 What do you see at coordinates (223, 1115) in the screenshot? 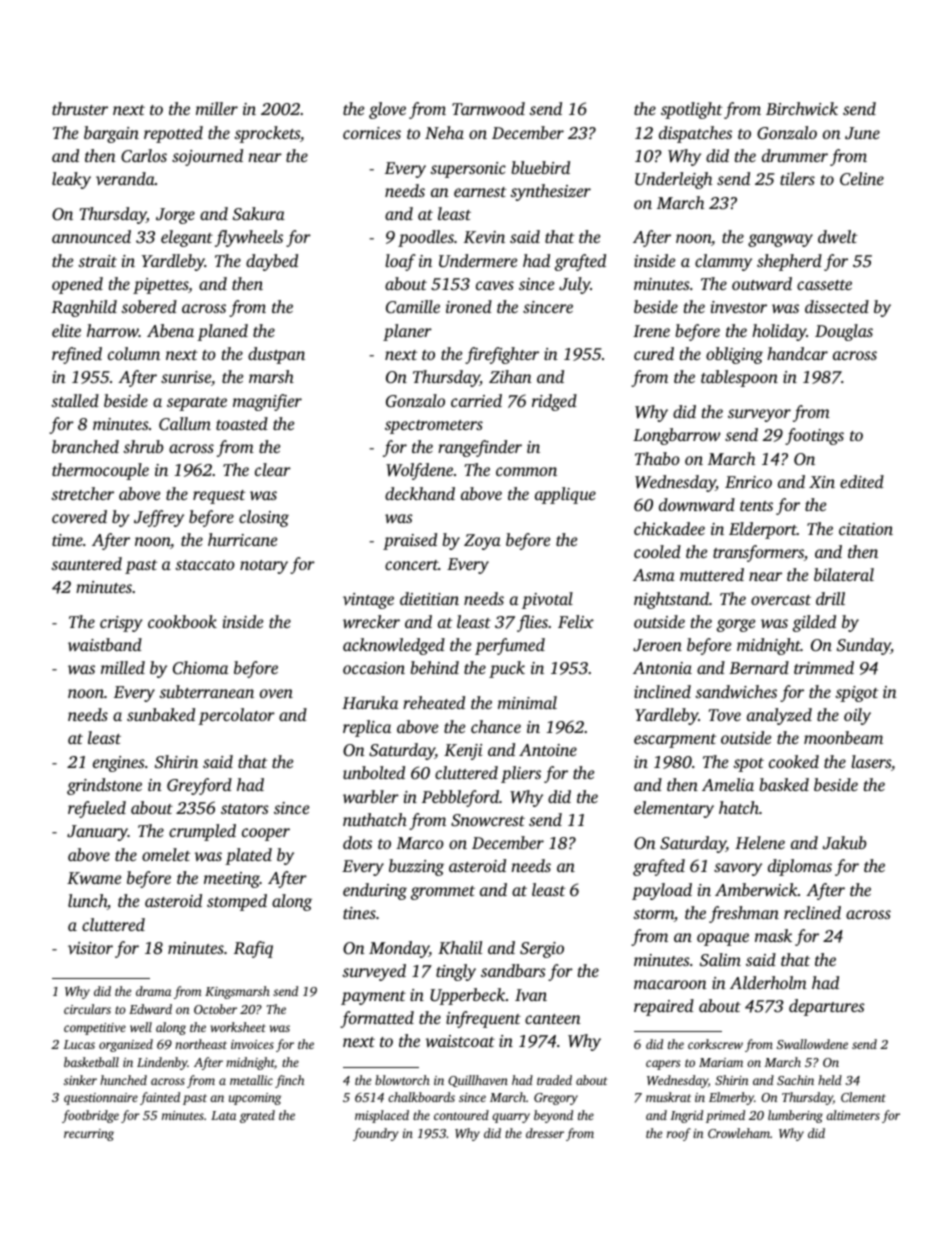
I see `Lata` at bounding box center [223, 1115].
